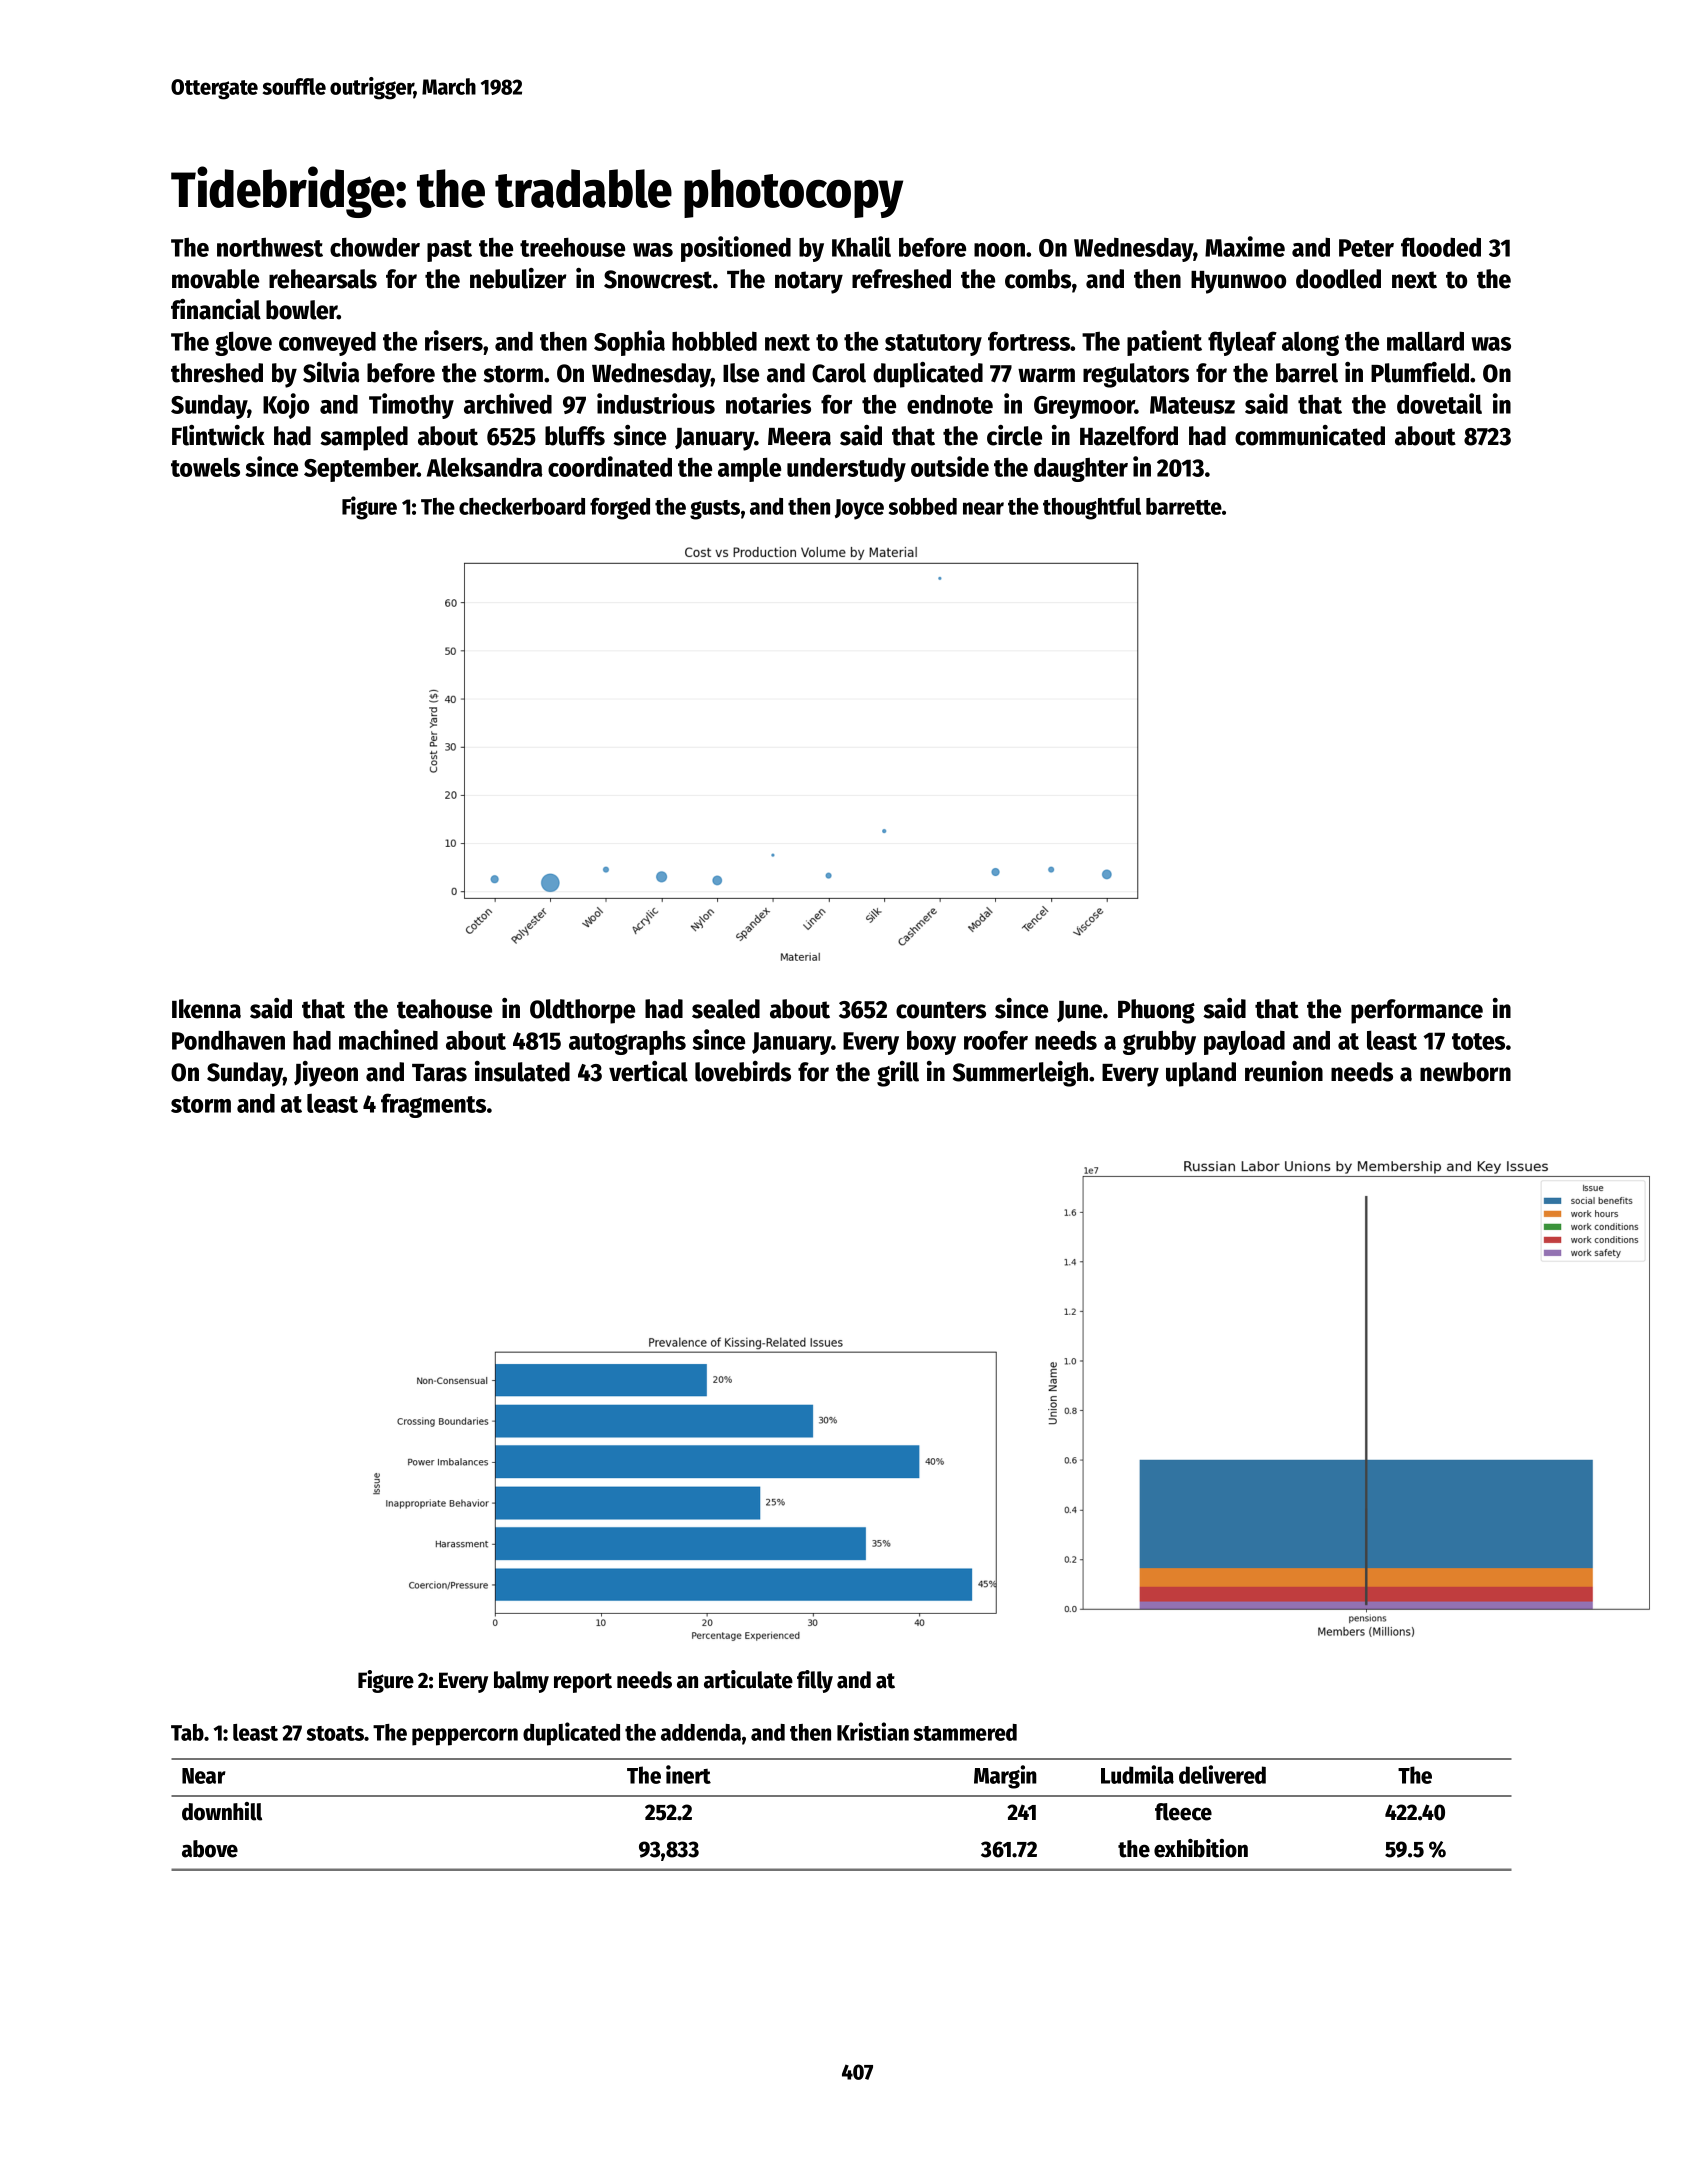  I want to click on movable, so click(215, 279).
